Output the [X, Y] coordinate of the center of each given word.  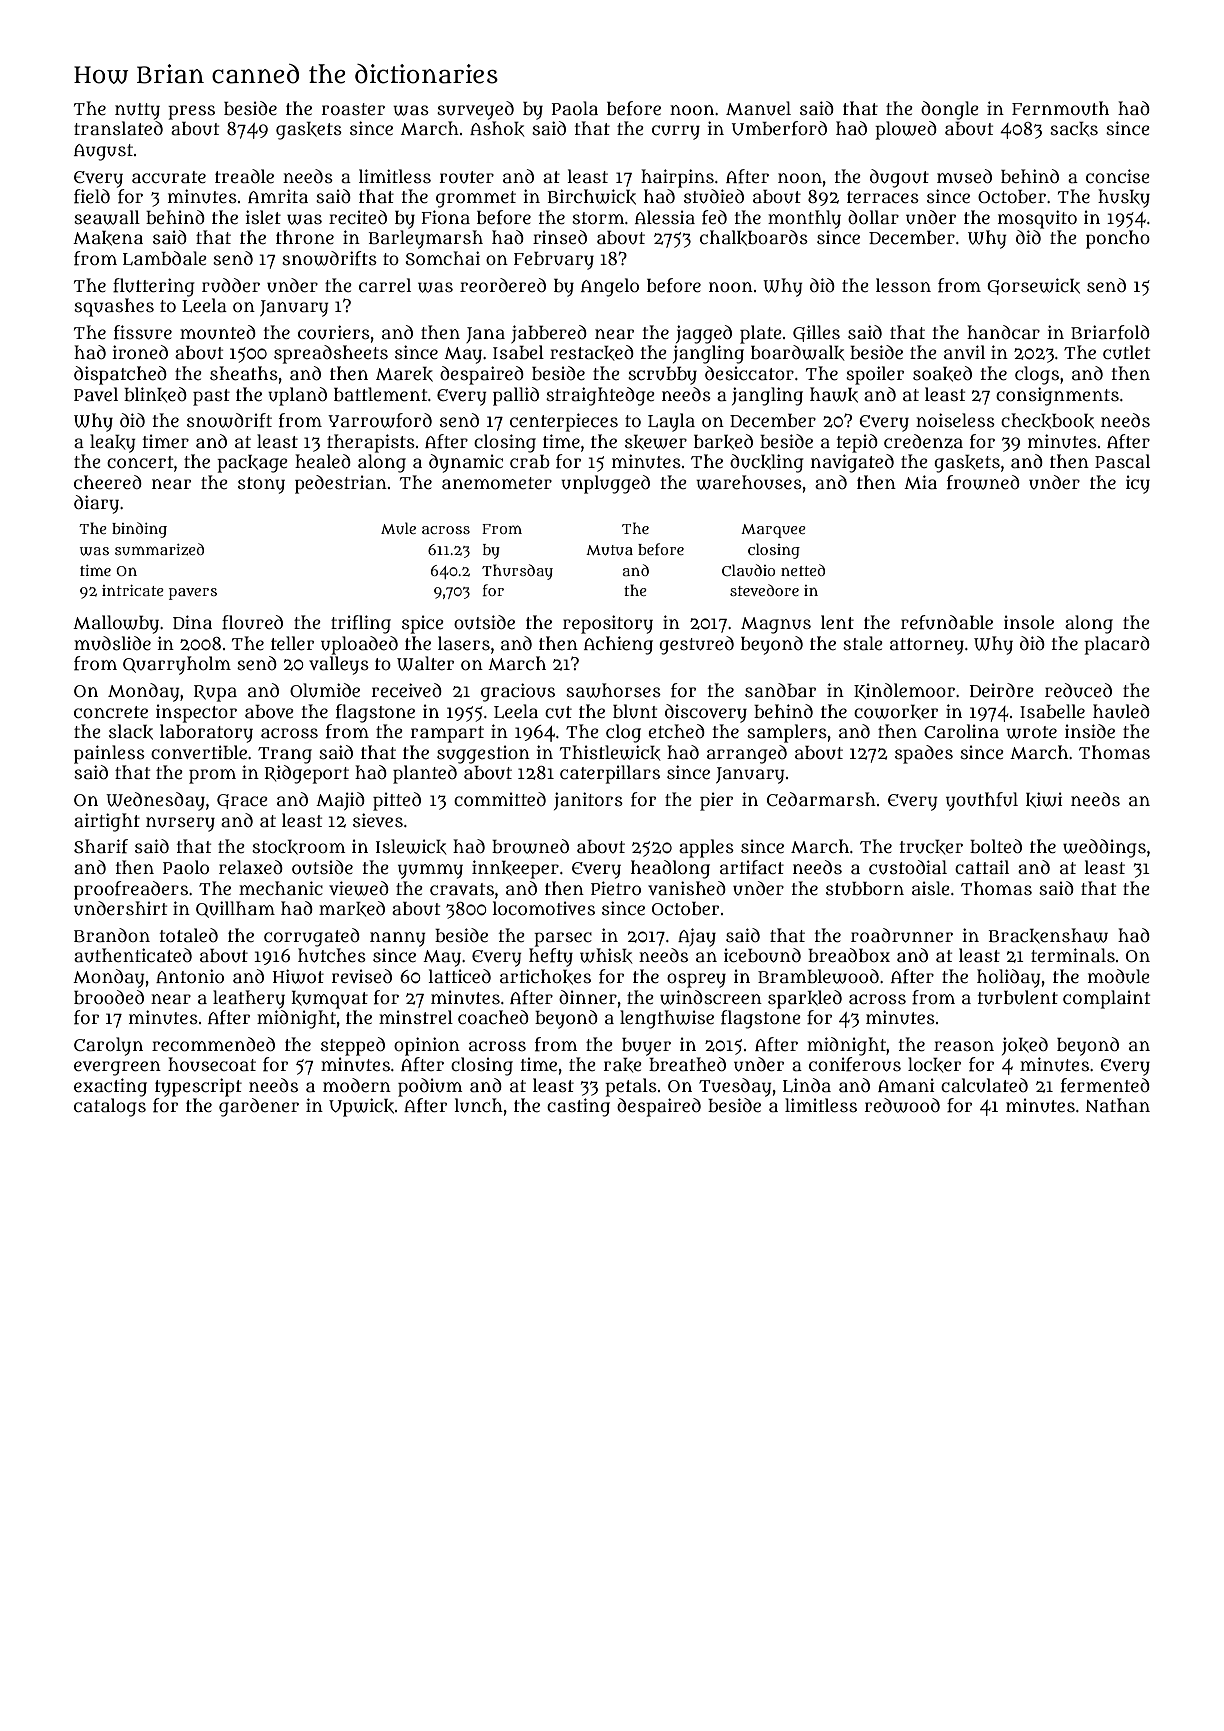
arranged [747, 754]
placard [1117, 645]
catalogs [110, 1107]
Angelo [610, 287]
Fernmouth [1060, 108]
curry [676, 132]
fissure [143, 332]
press [191, 112]
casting [578, 1107]
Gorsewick [1033, 286]
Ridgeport [306, 774]
